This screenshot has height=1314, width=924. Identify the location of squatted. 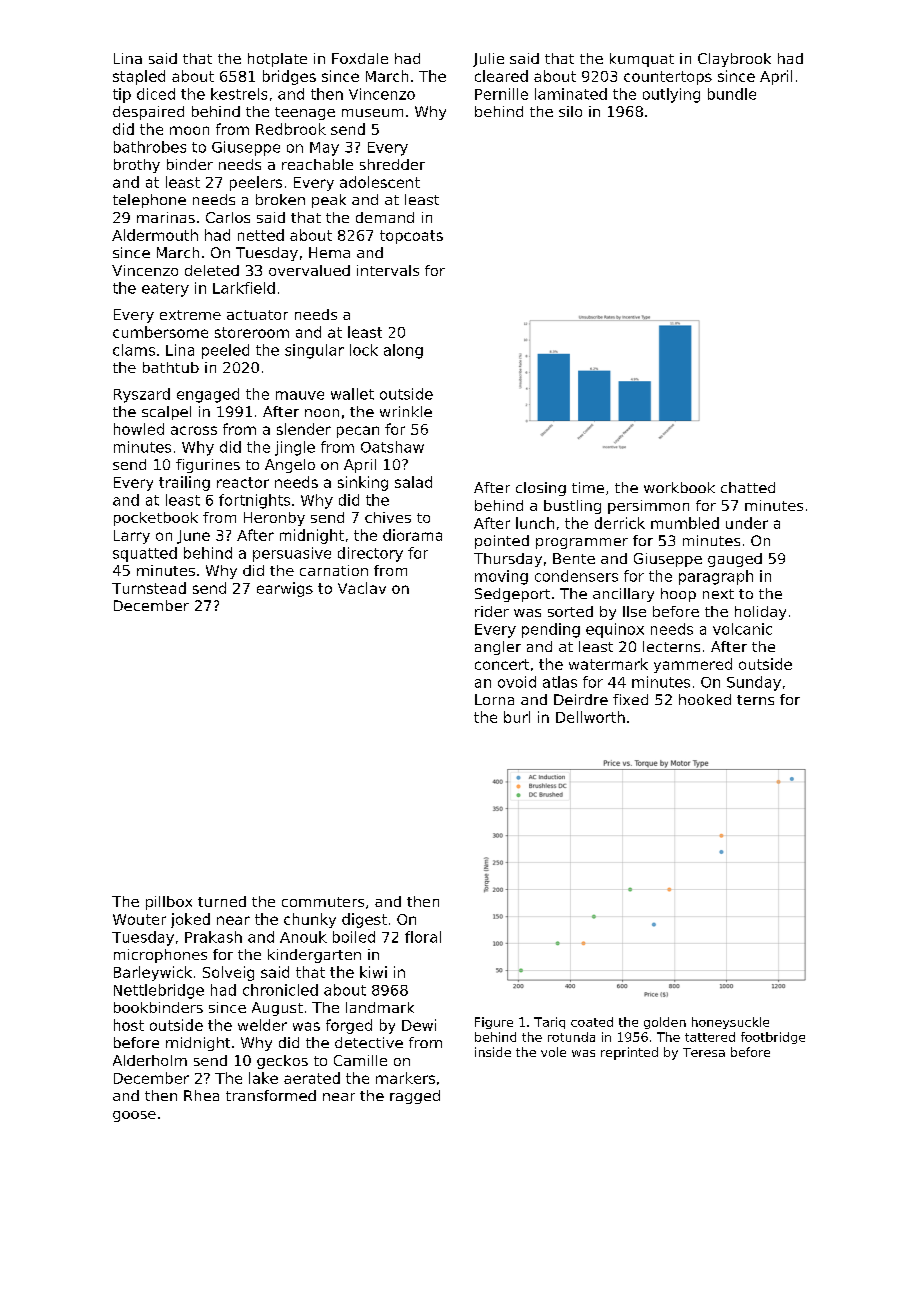
(145, 554).
